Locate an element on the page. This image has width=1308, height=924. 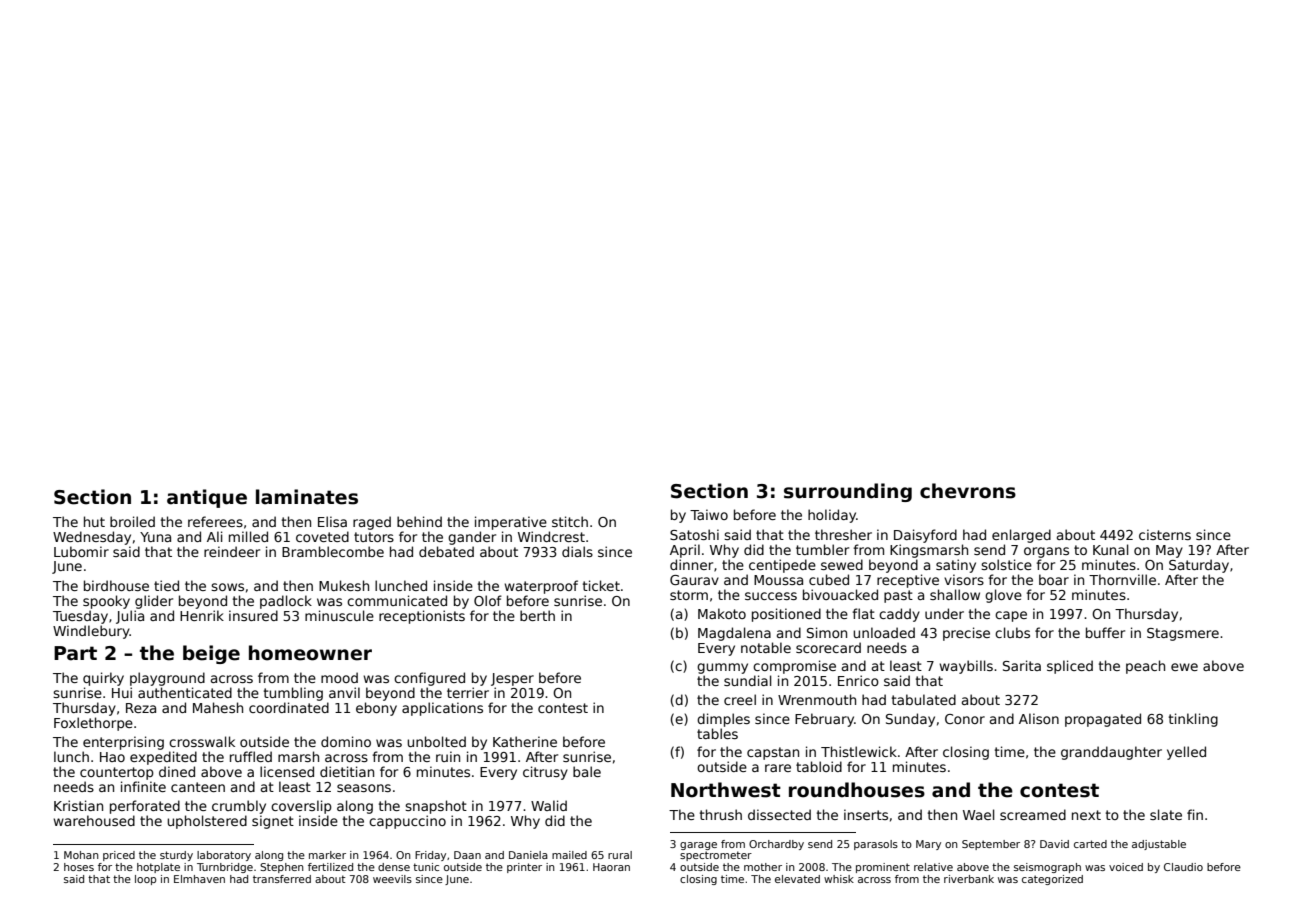
relative is located at coordinates (933, 867).
